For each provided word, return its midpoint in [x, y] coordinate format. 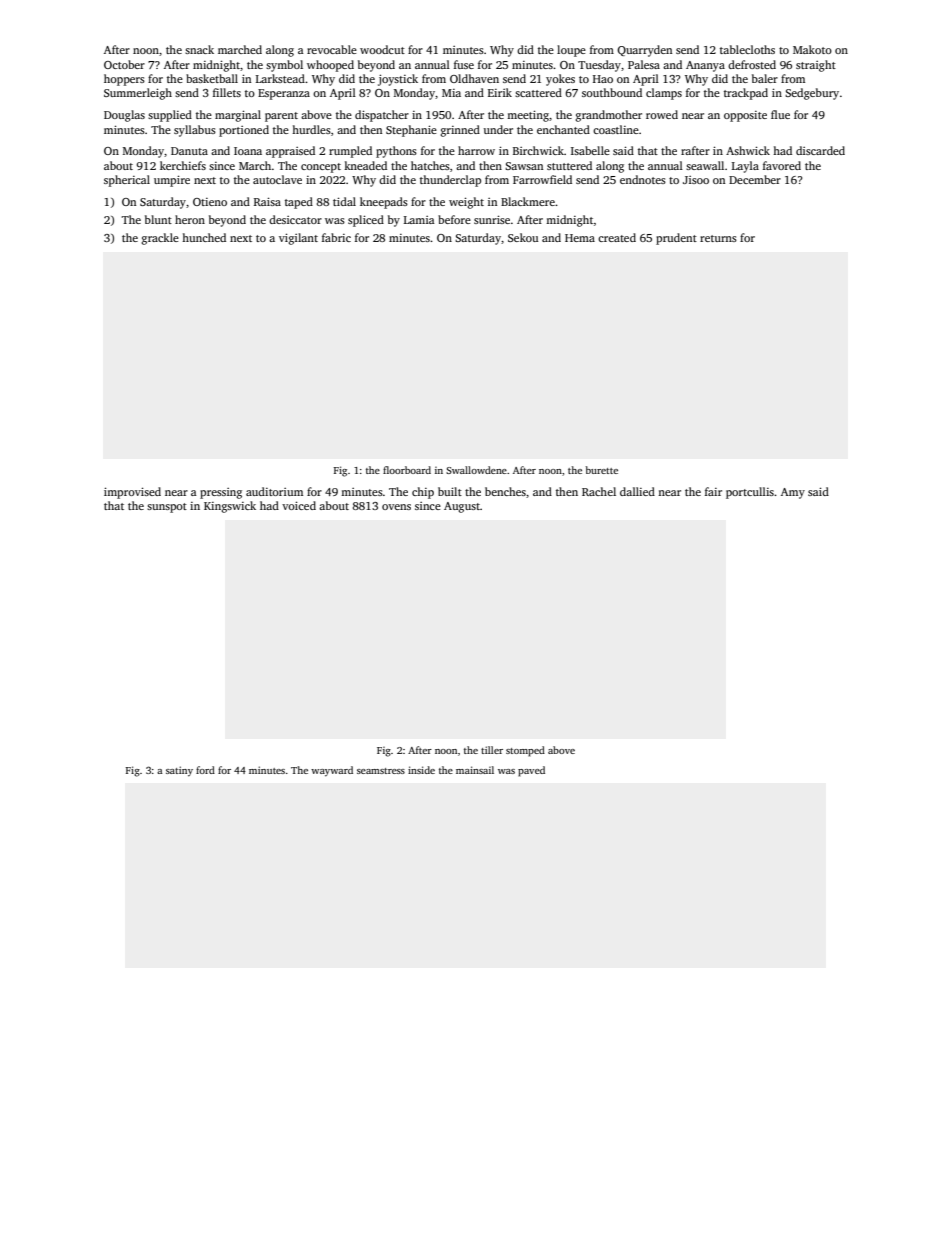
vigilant [298, 239]
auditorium [274, 491]
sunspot [167, 508]
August [462, 507]
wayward [332, 771]
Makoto [812, 49]
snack [199, 49]
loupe [571, 51]
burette [602, 470]
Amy [793, 493]
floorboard [407, 470]
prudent [676, 239]
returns [718, 238]
